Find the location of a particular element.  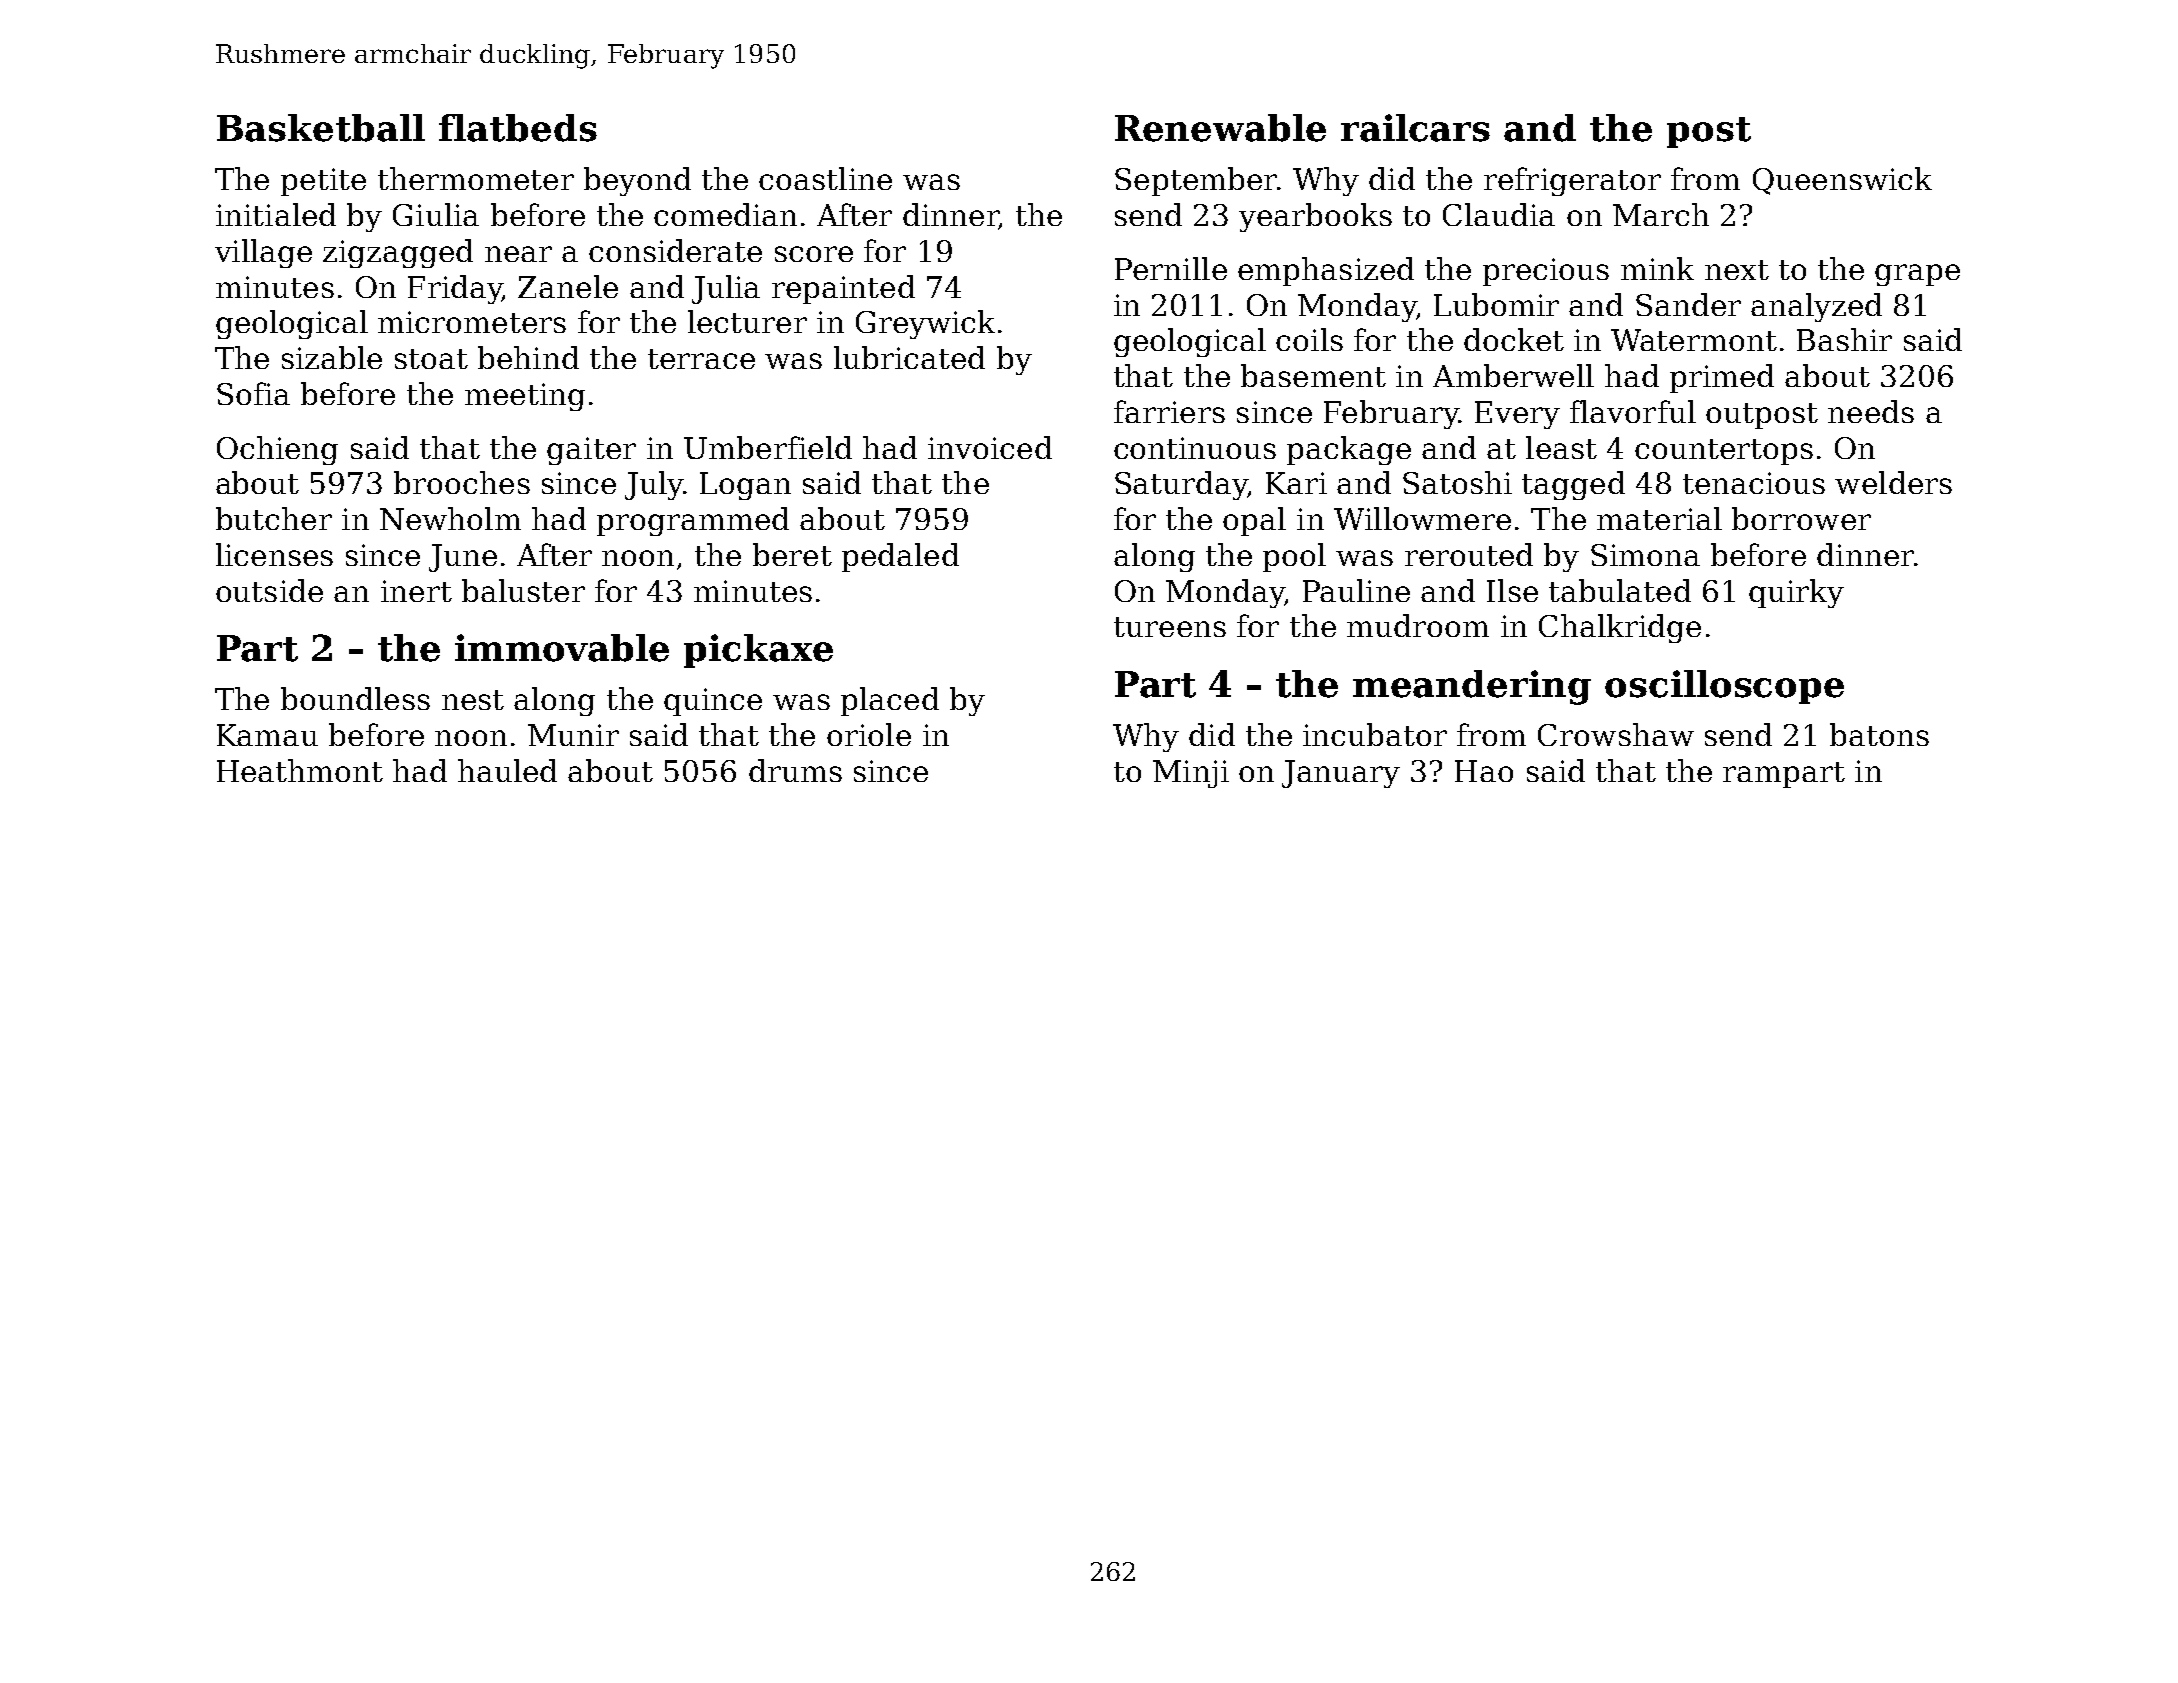

oriole is located at coordinates (869, 734).
